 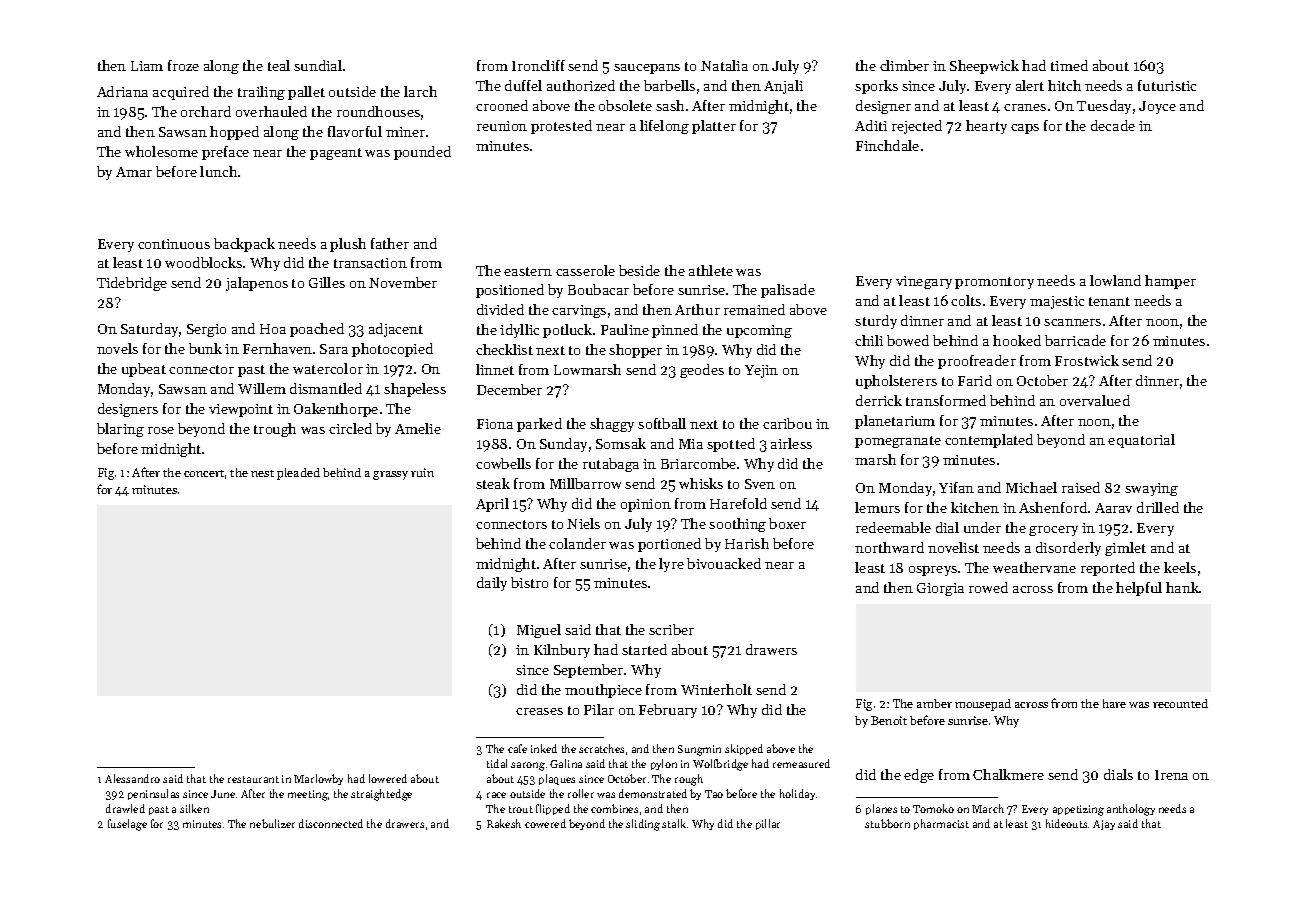 I want to click on Alessandro, so click(x=132, y=778).
